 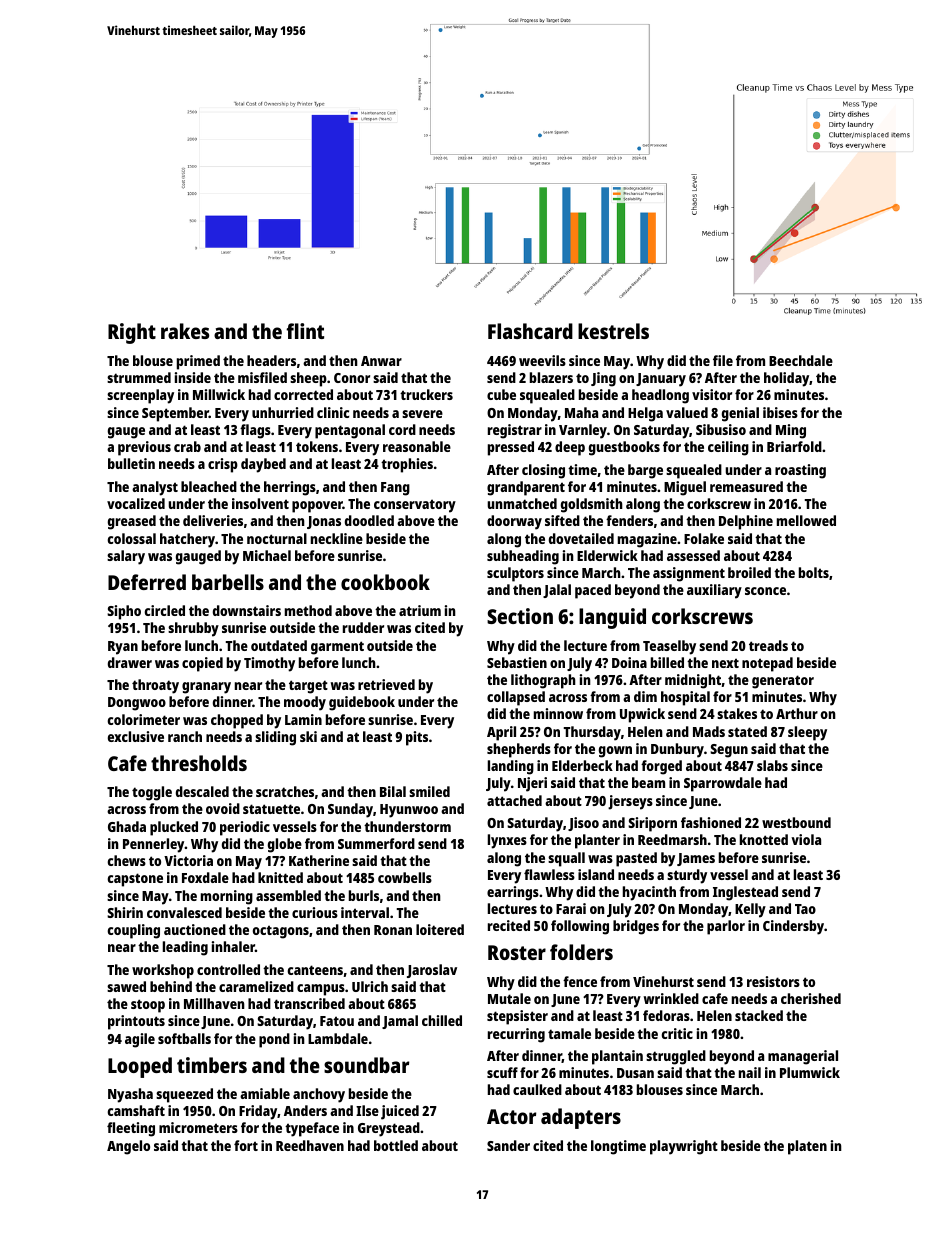 I want to click on platen, so click(x=807, y=1147).
